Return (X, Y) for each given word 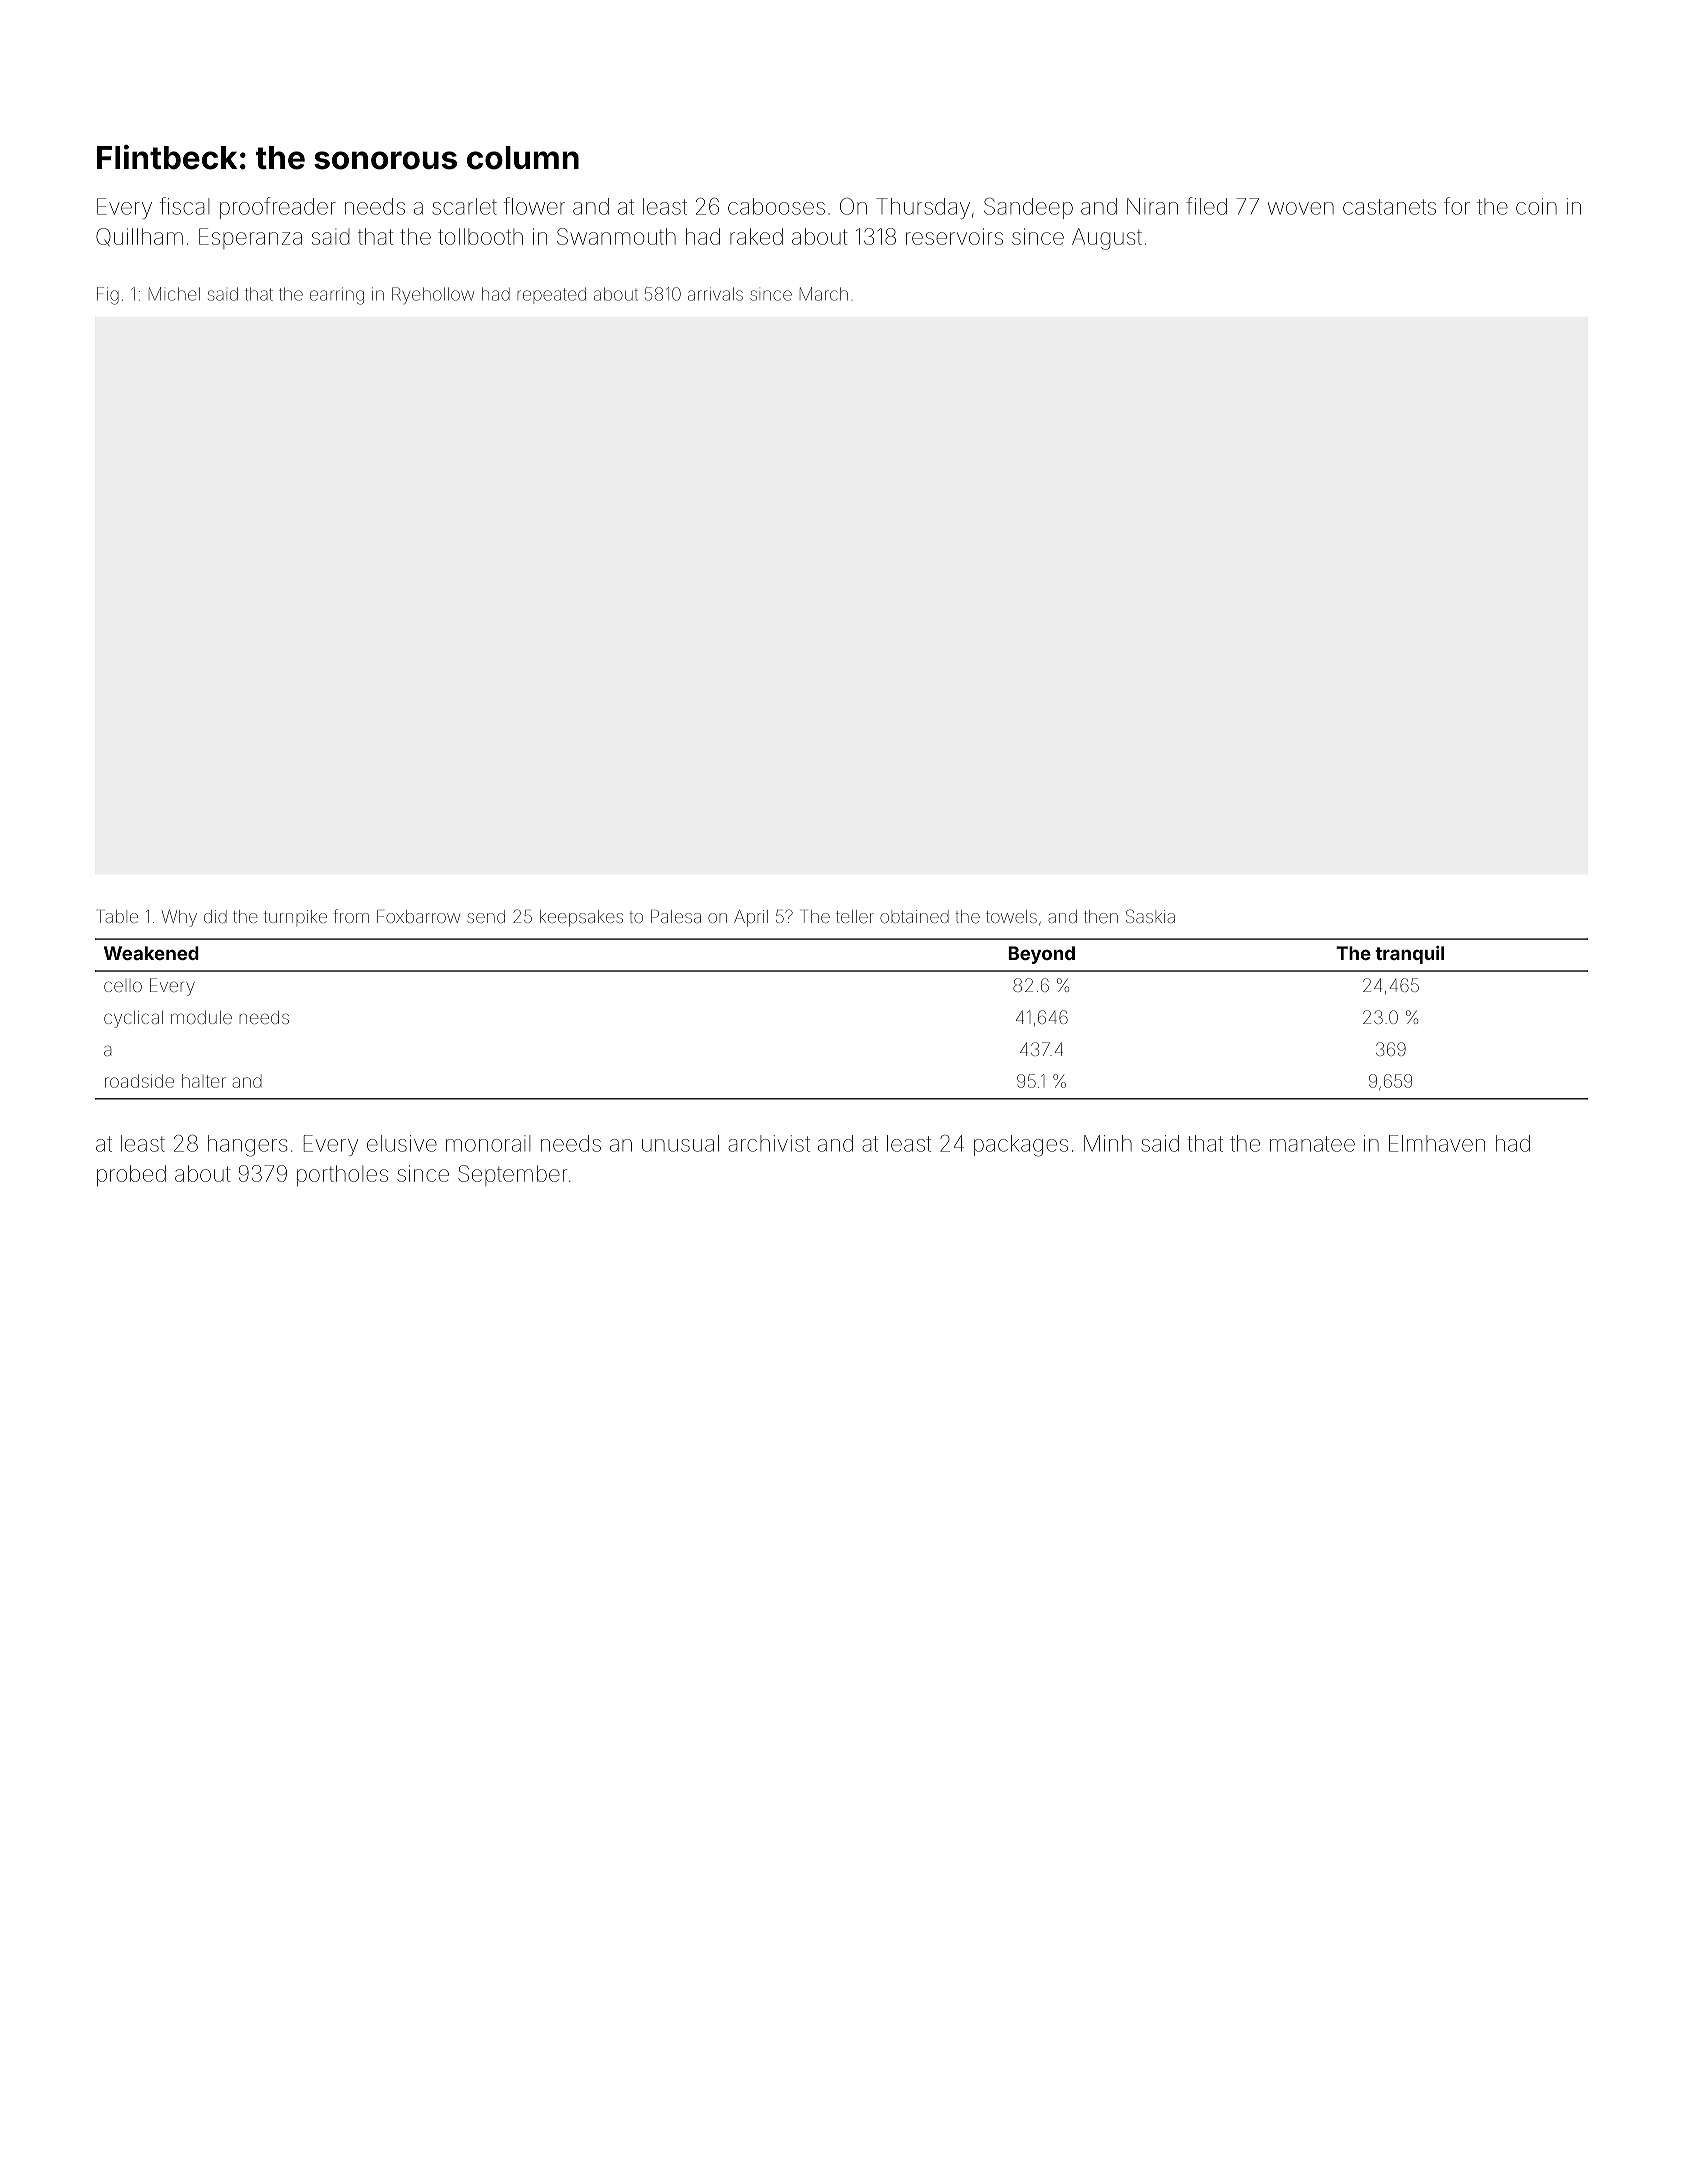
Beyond (1041, 955)
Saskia (1150, 916)
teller (855, 916)
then (1101, 916)
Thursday (923, 208)
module (201, 1017)
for (1457, 206)
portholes (342, 1175)
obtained (914, 916)
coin (1536, 206)
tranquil (1409, 955)
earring (337, 296)
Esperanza (250, 238)
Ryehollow (433, 295)
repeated (551, 295)
